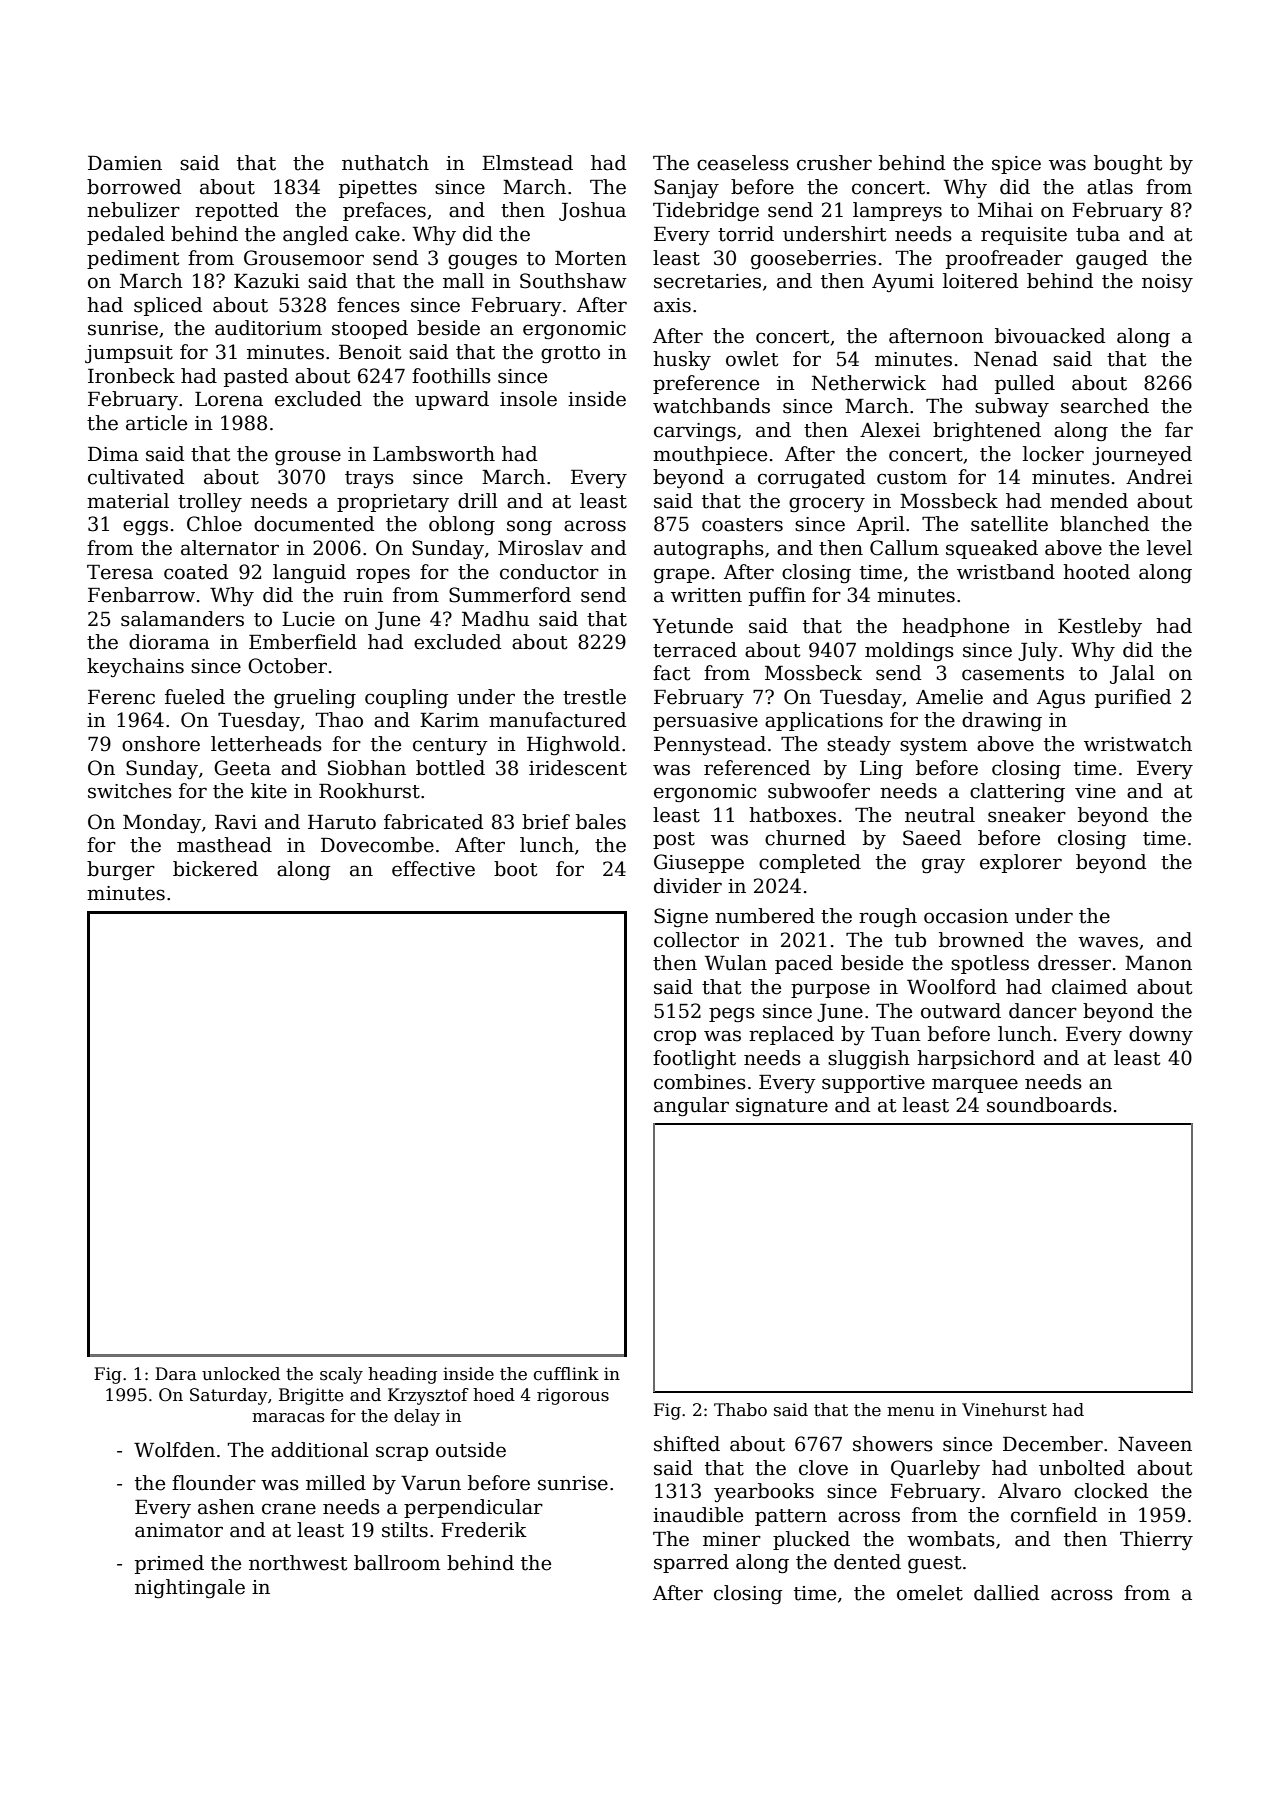 Image resolution: width=1280 pixels, height=1810 pixels. Describe the element at coordinates (1128, 164) in the image. I see `bought` at that location.
